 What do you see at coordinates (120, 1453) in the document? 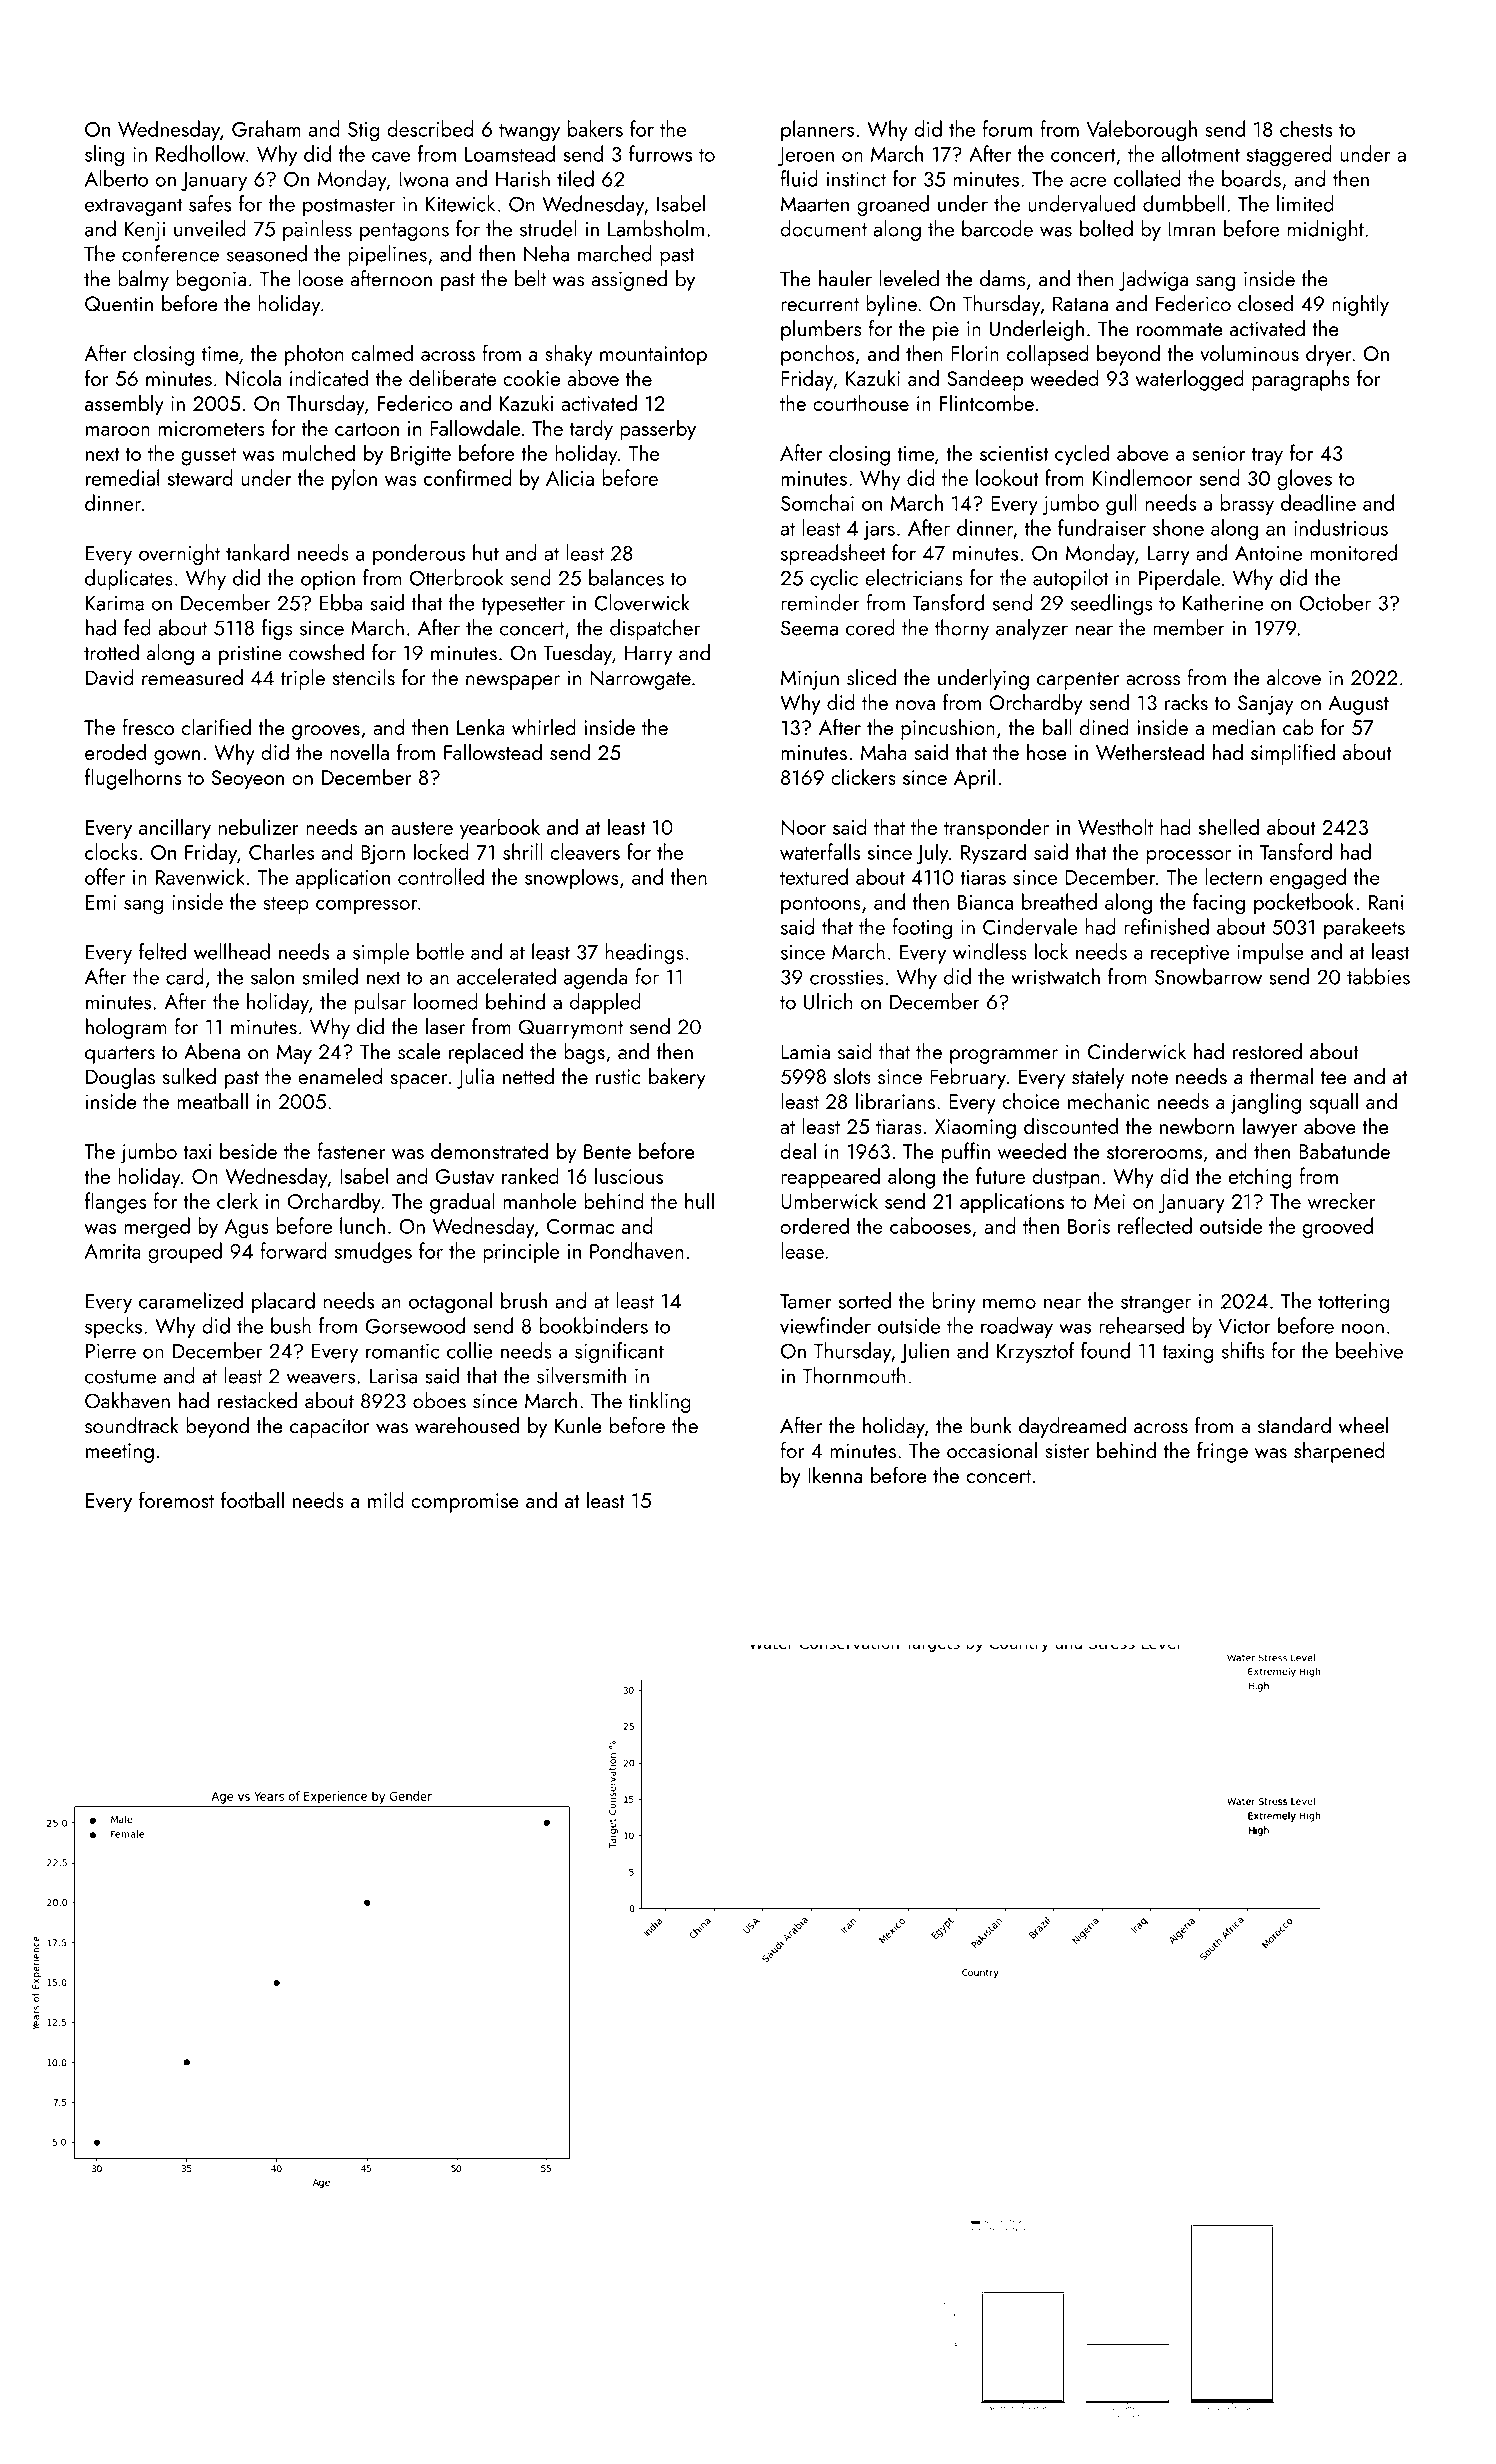
I see `meeting` at bounding box center [120, 1453].
